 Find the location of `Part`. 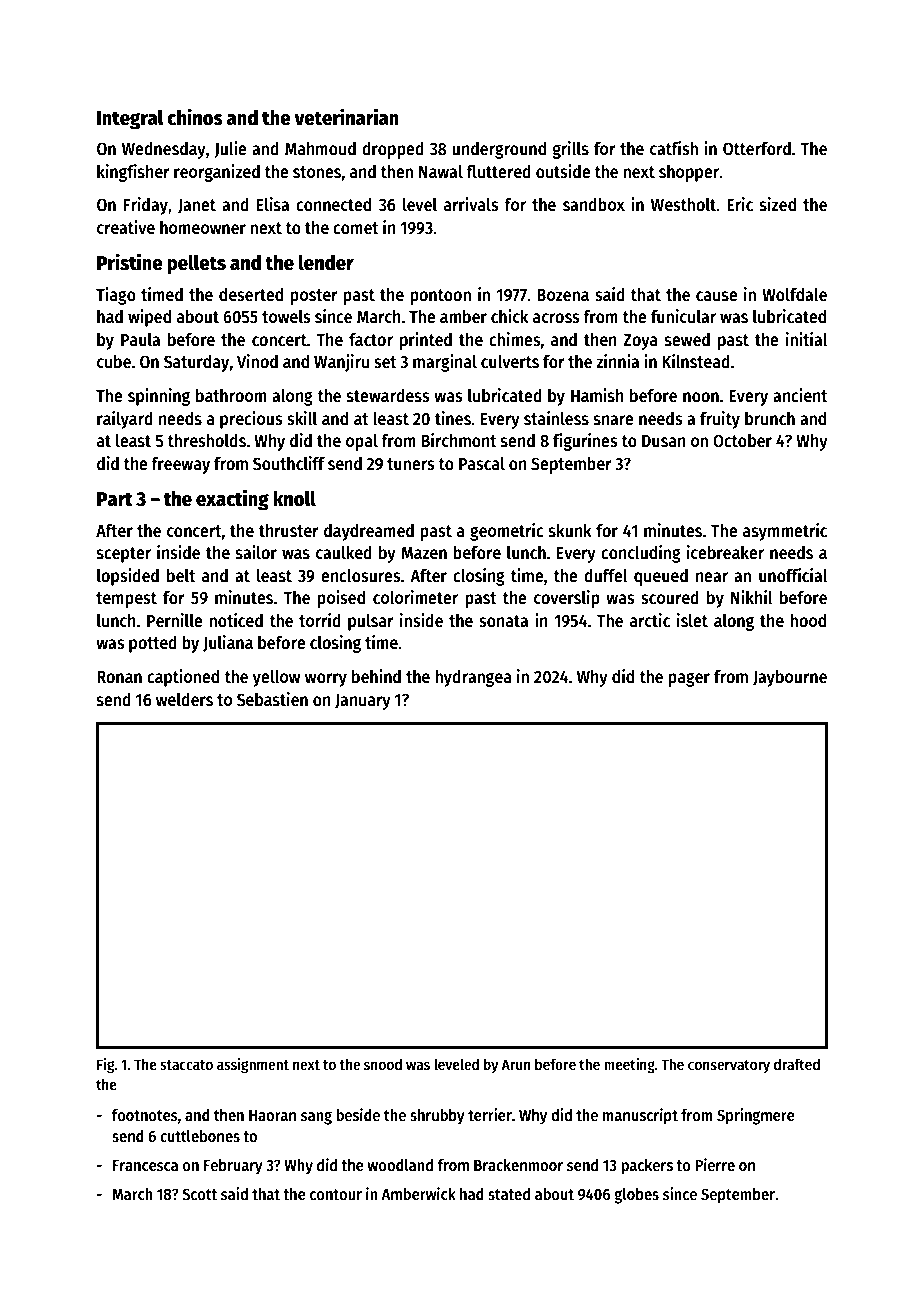

Part is located at coordinates (115, 499).
